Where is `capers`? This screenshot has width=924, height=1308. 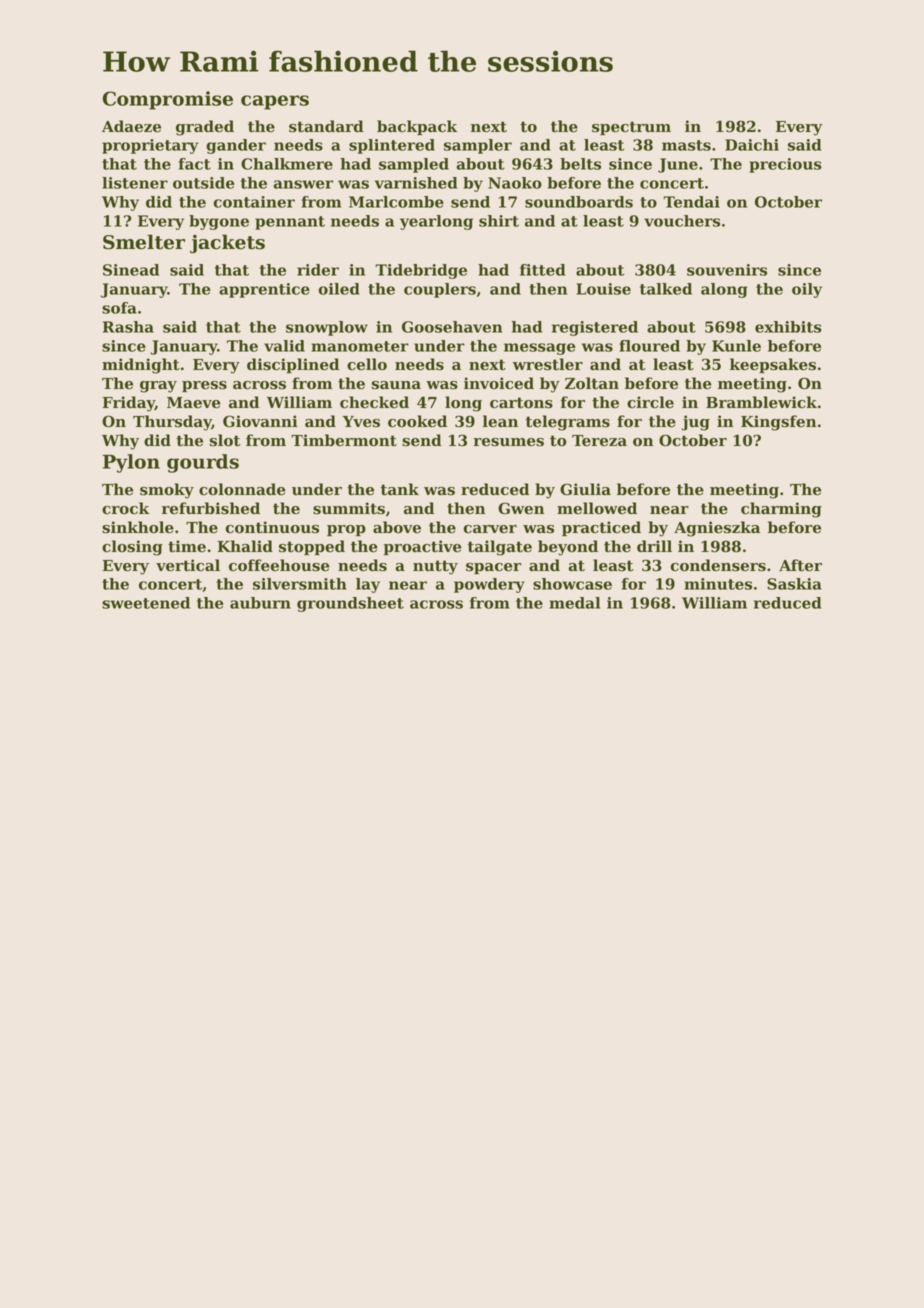
capers is located at coordinates (275, 102).
